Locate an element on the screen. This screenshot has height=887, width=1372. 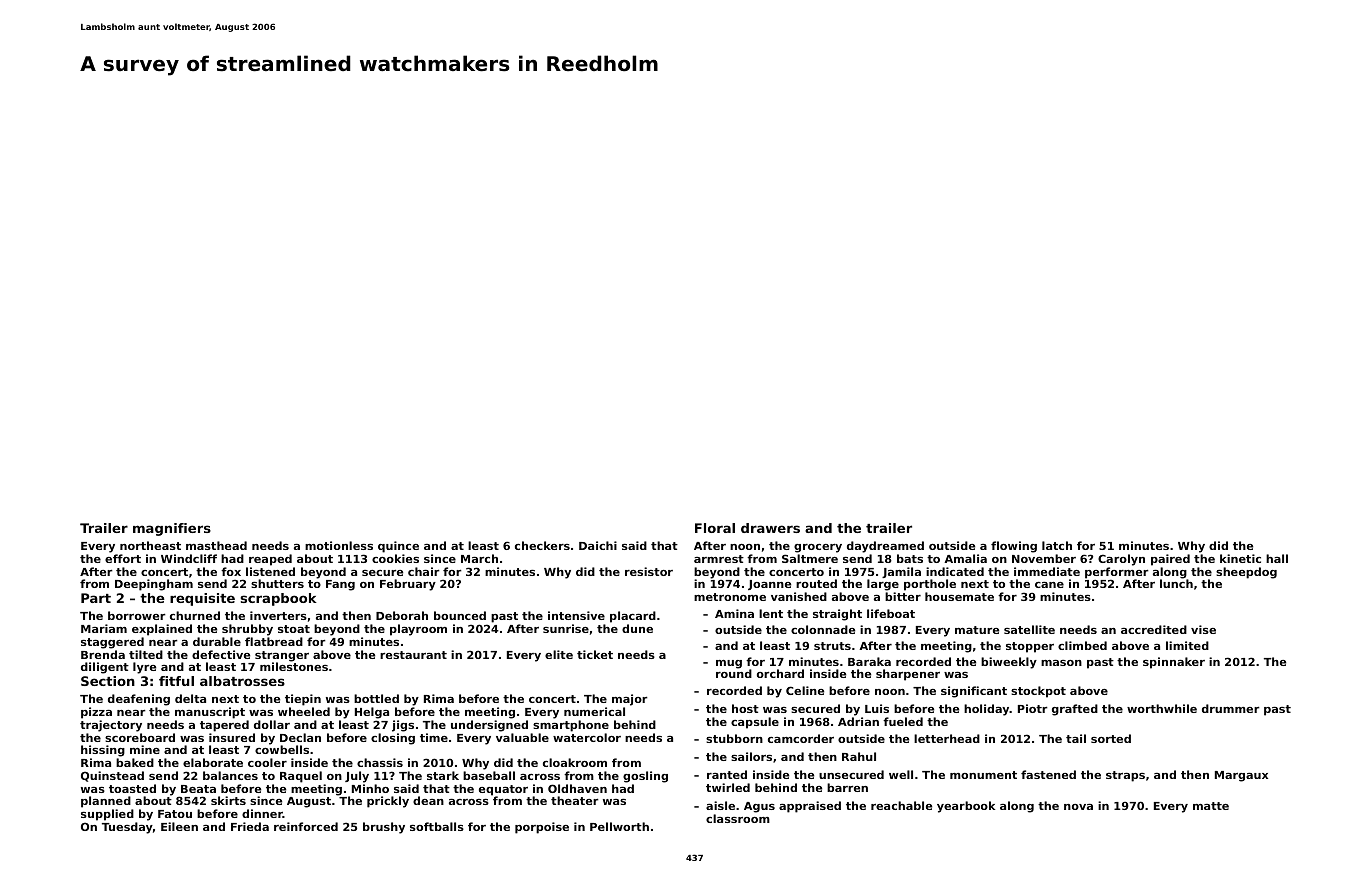
Floral is located at coordinates (715, 528).
